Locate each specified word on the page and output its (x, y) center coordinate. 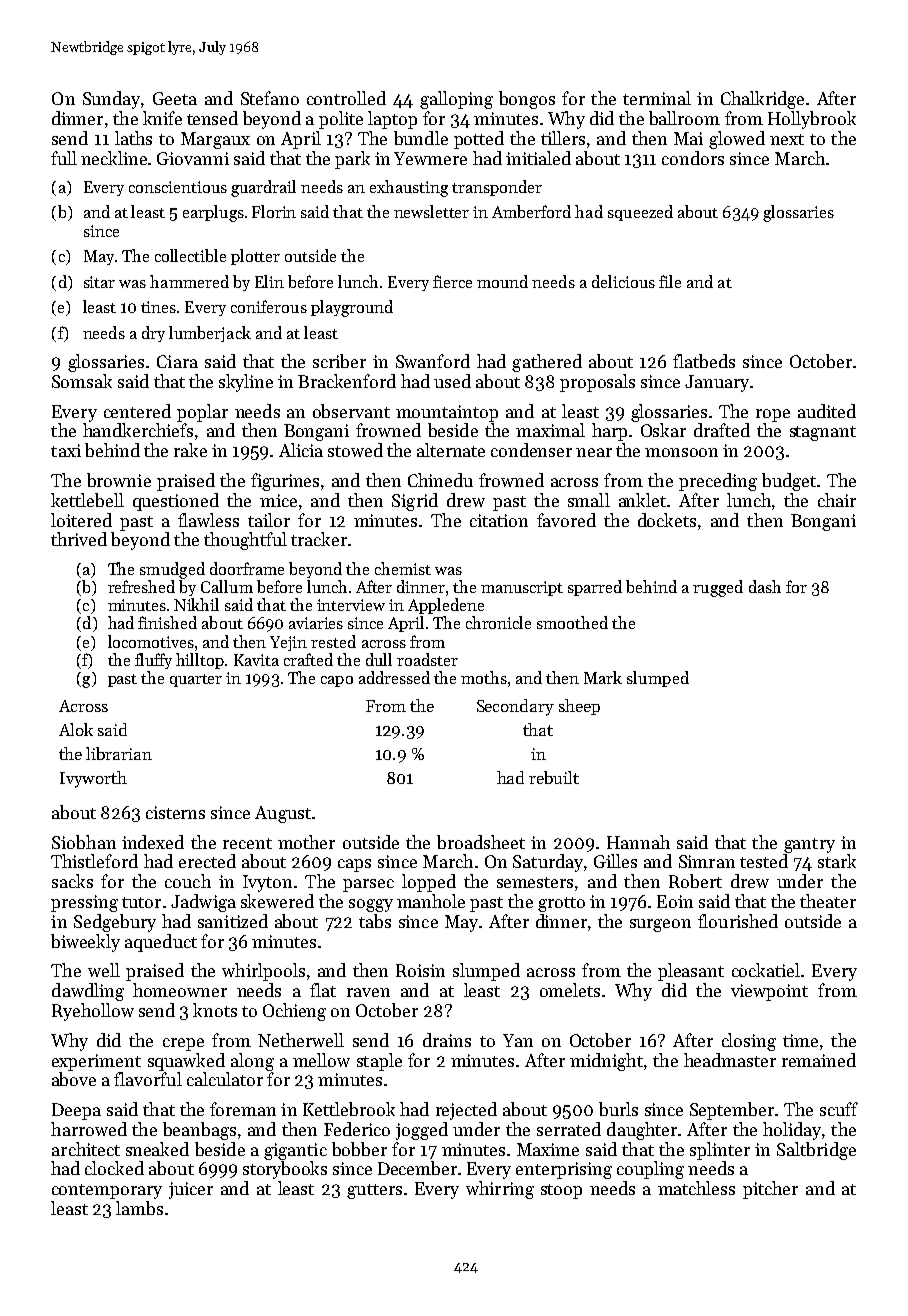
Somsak (82, 381)
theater (828, 901)
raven (368, 992)
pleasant (691, 972)
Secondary (515, 707)
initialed (538, 158)
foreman (243, 1109)
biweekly (85, 943)
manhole (431, 901)
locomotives (151, 641)
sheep (579, 707)
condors (693, 158)
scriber (339, 361)
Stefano (270, 98)
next (787, 139)
